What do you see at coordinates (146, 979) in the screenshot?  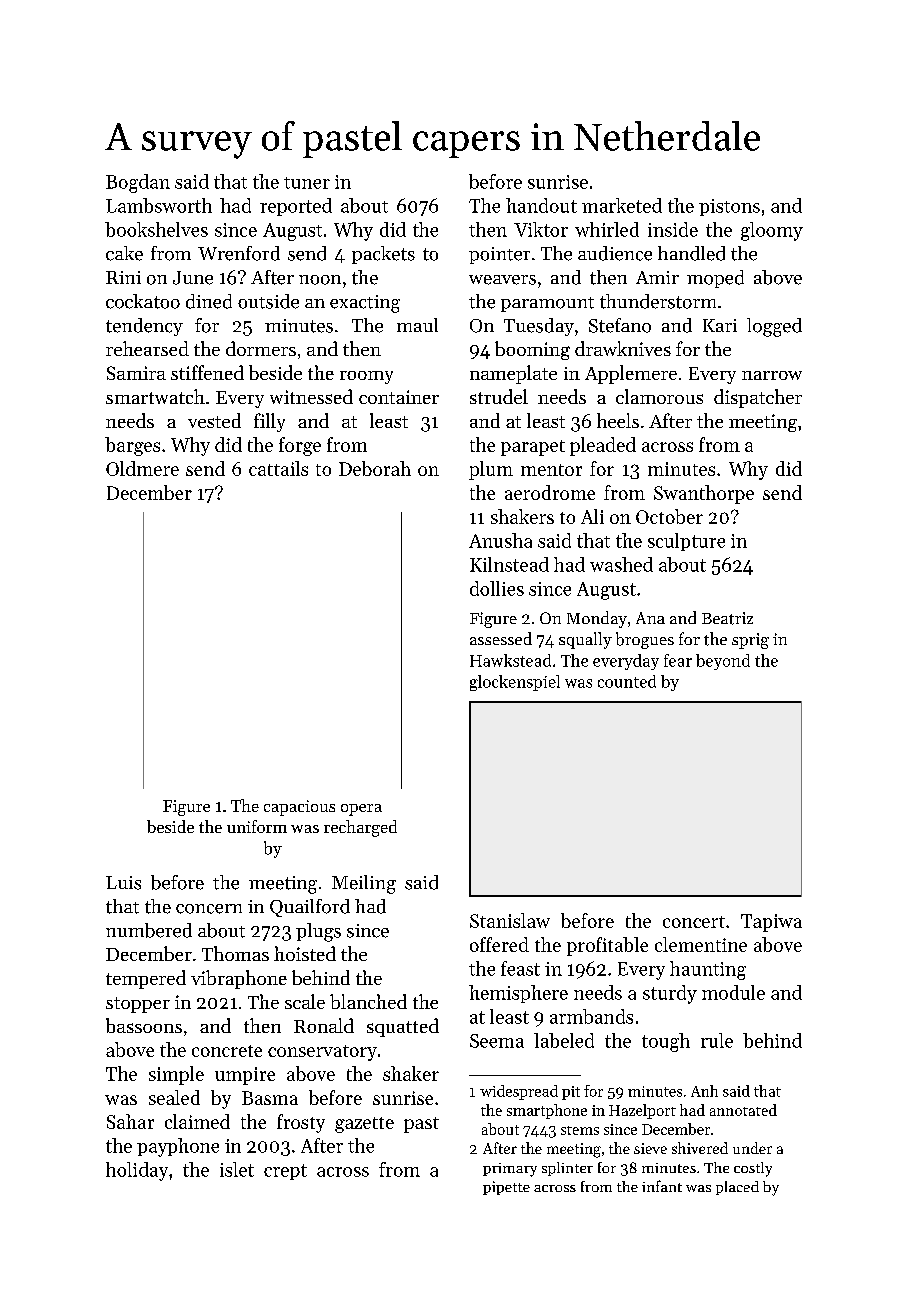 I see `tempered` at bounding box center [146, 979].
